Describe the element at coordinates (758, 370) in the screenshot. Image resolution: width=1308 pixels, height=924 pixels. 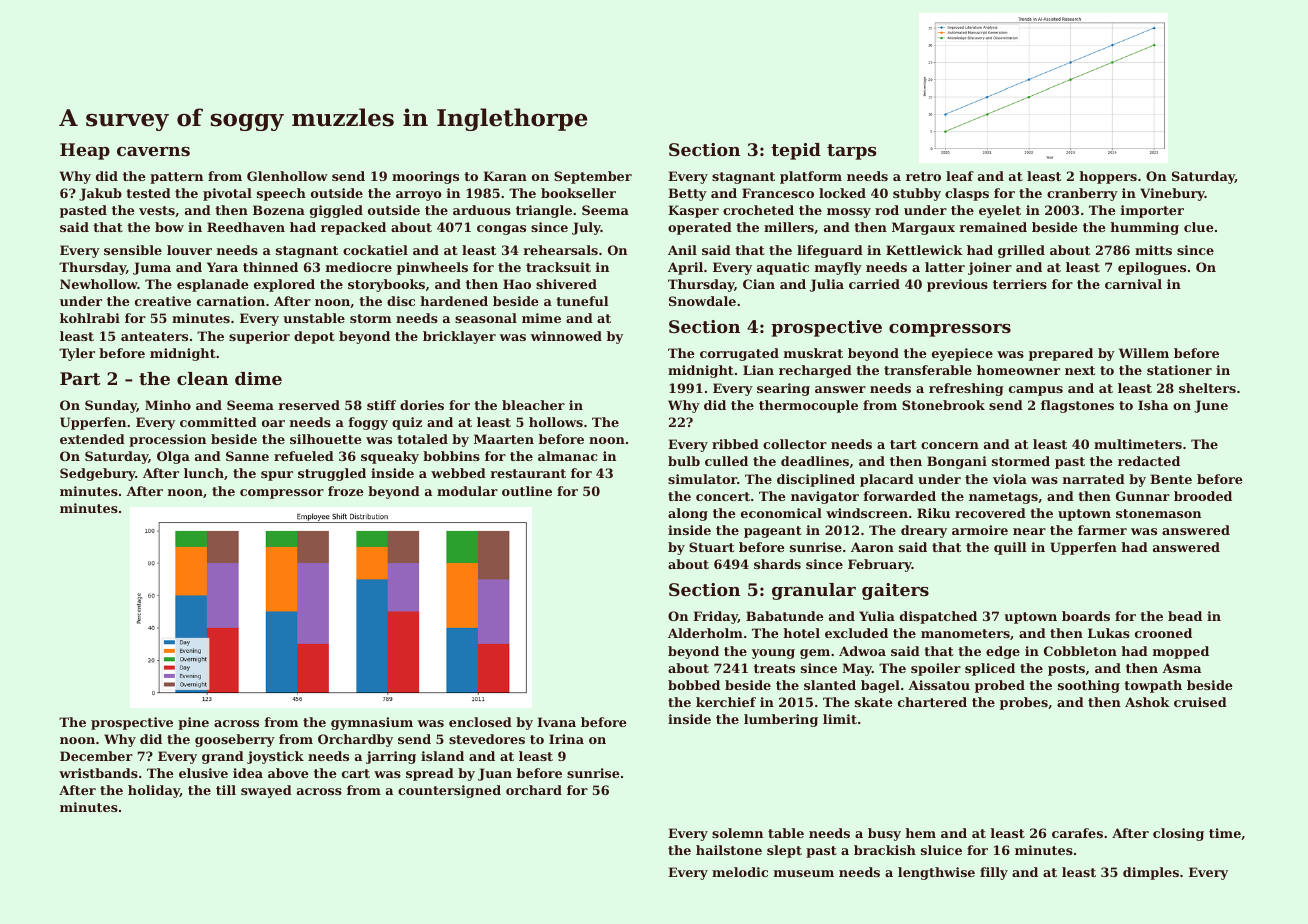
I see `Lian` at that location.
